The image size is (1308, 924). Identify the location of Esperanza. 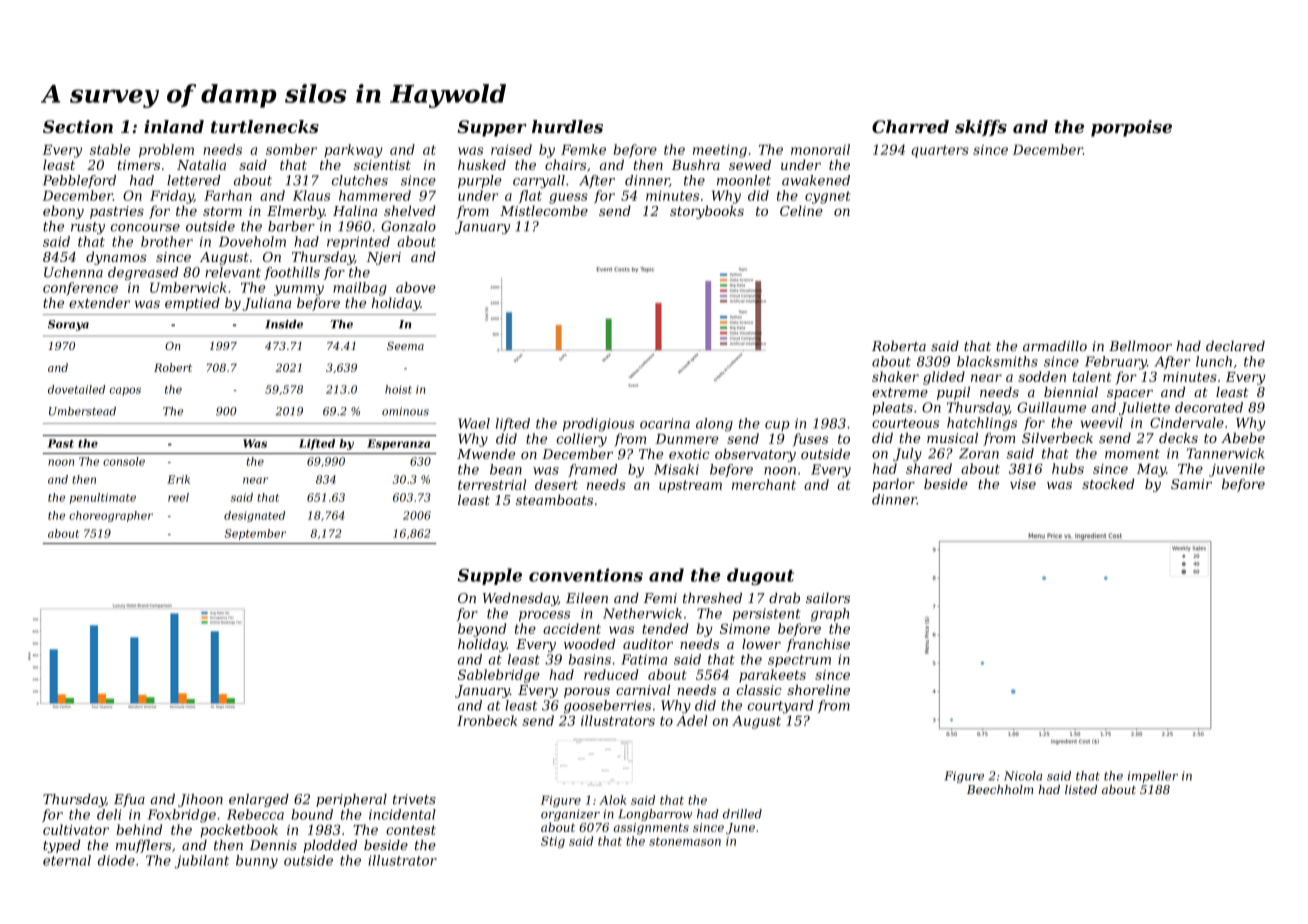
(398, 444).
